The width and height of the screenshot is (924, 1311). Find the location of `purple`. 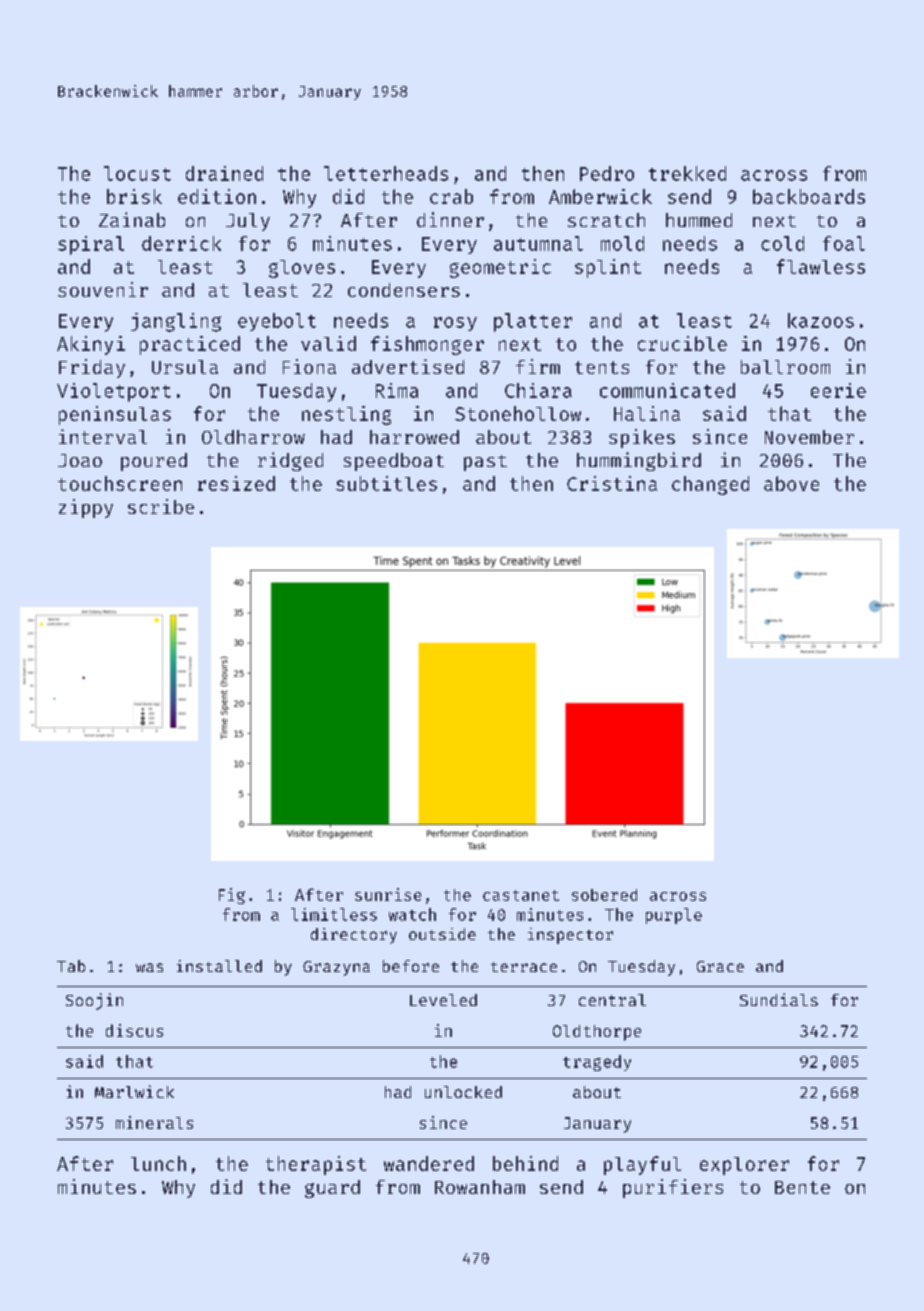

purple is located at coordinates (674, 916).
